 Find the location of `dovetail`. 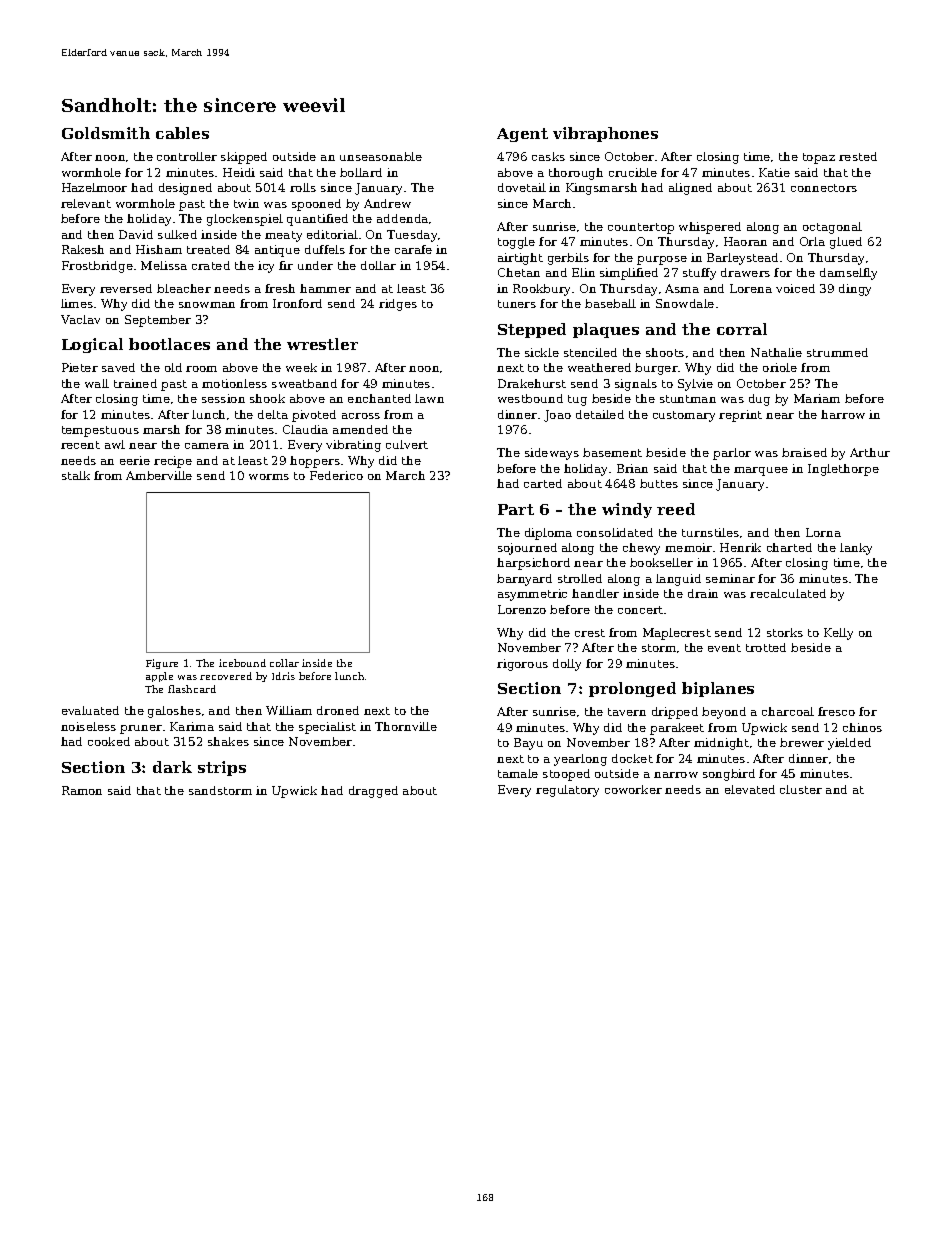

dovetail is located at coordinates (522, 187).
